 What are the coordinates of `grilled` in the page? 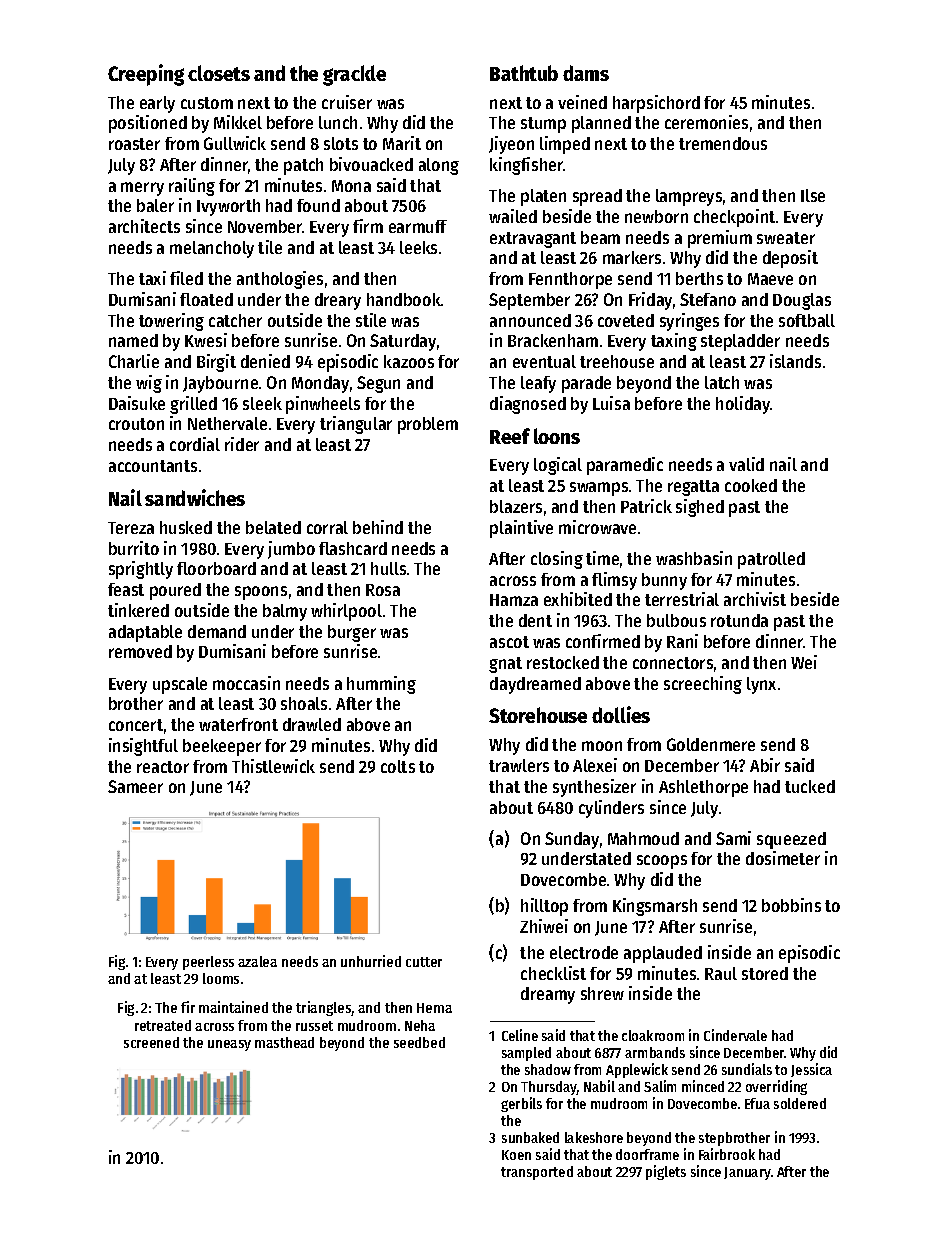 It's located at (193, 405).
